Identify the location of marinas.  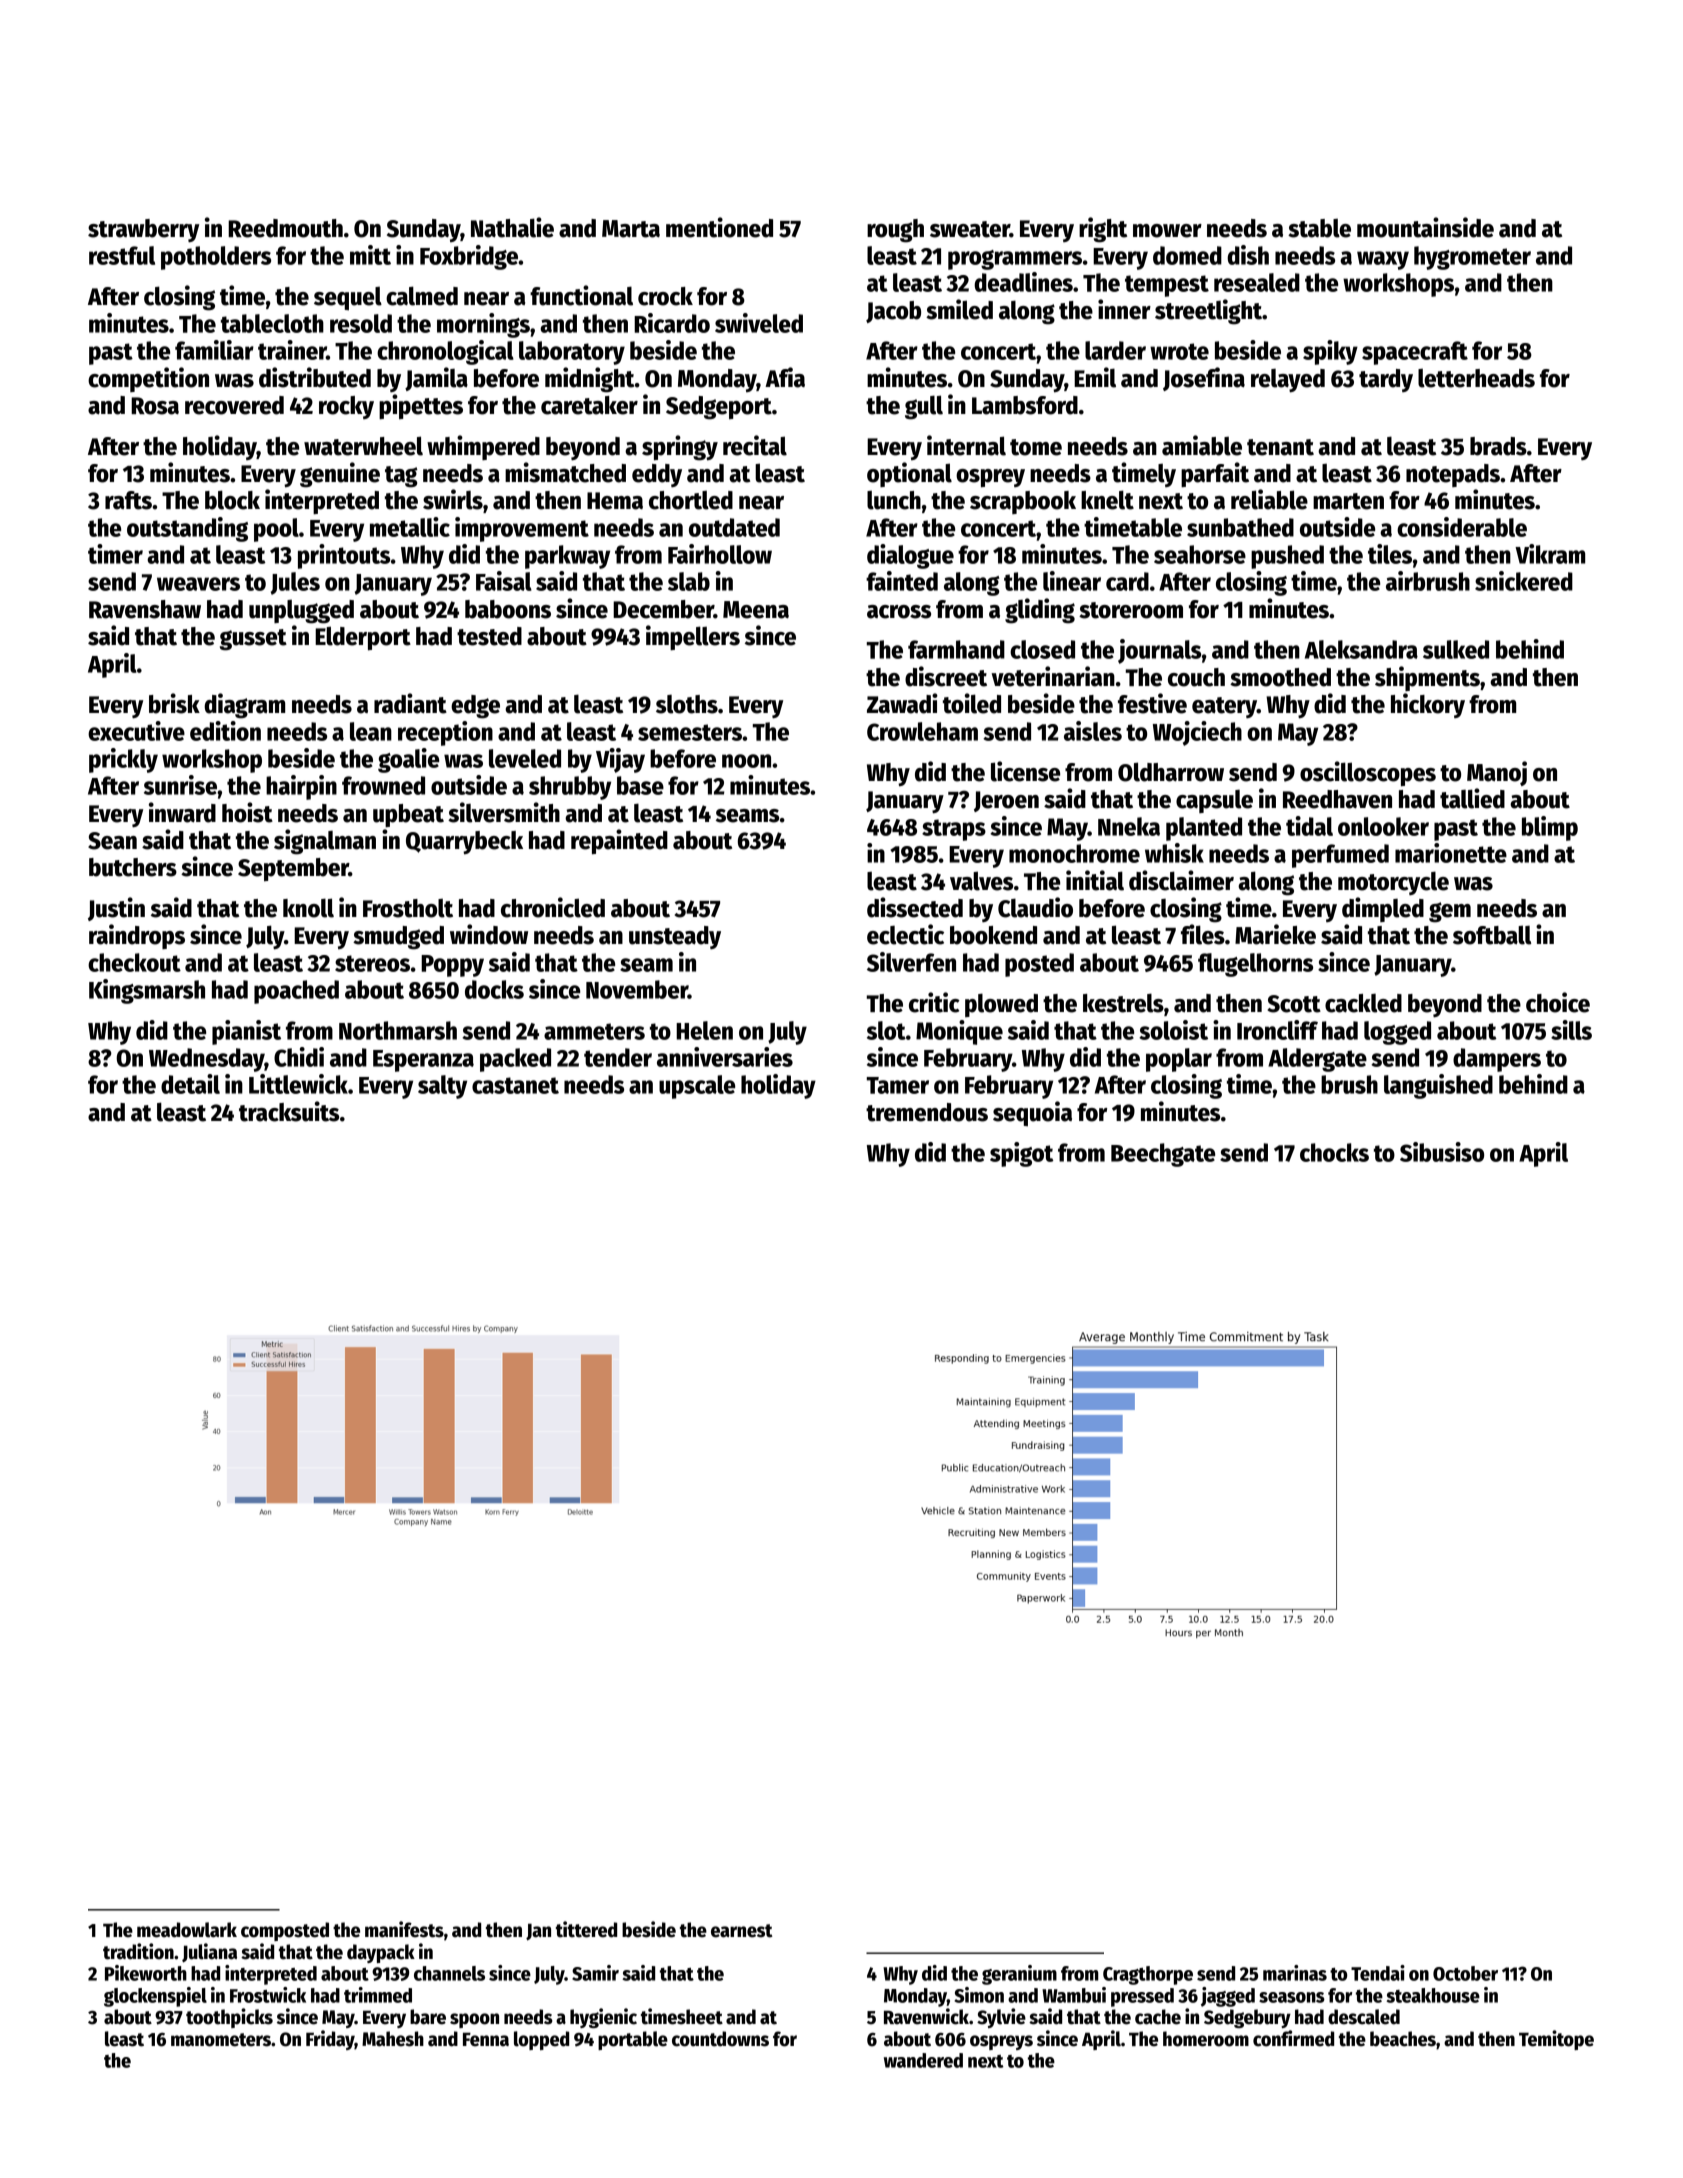
(1295, 1973).
